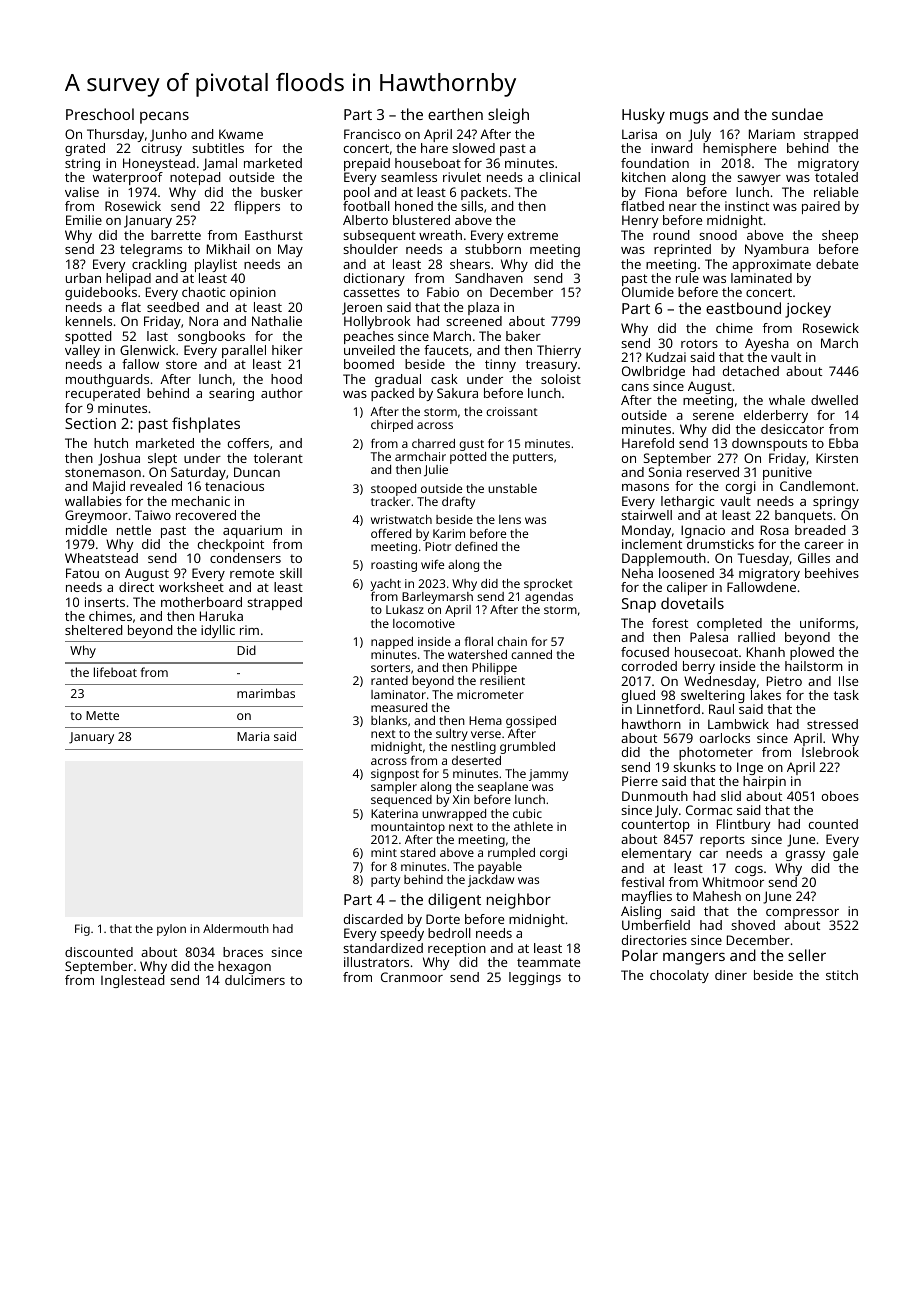 This page has width=924, height=1308. I want to click on Hollybrook, so click(377, 322).
